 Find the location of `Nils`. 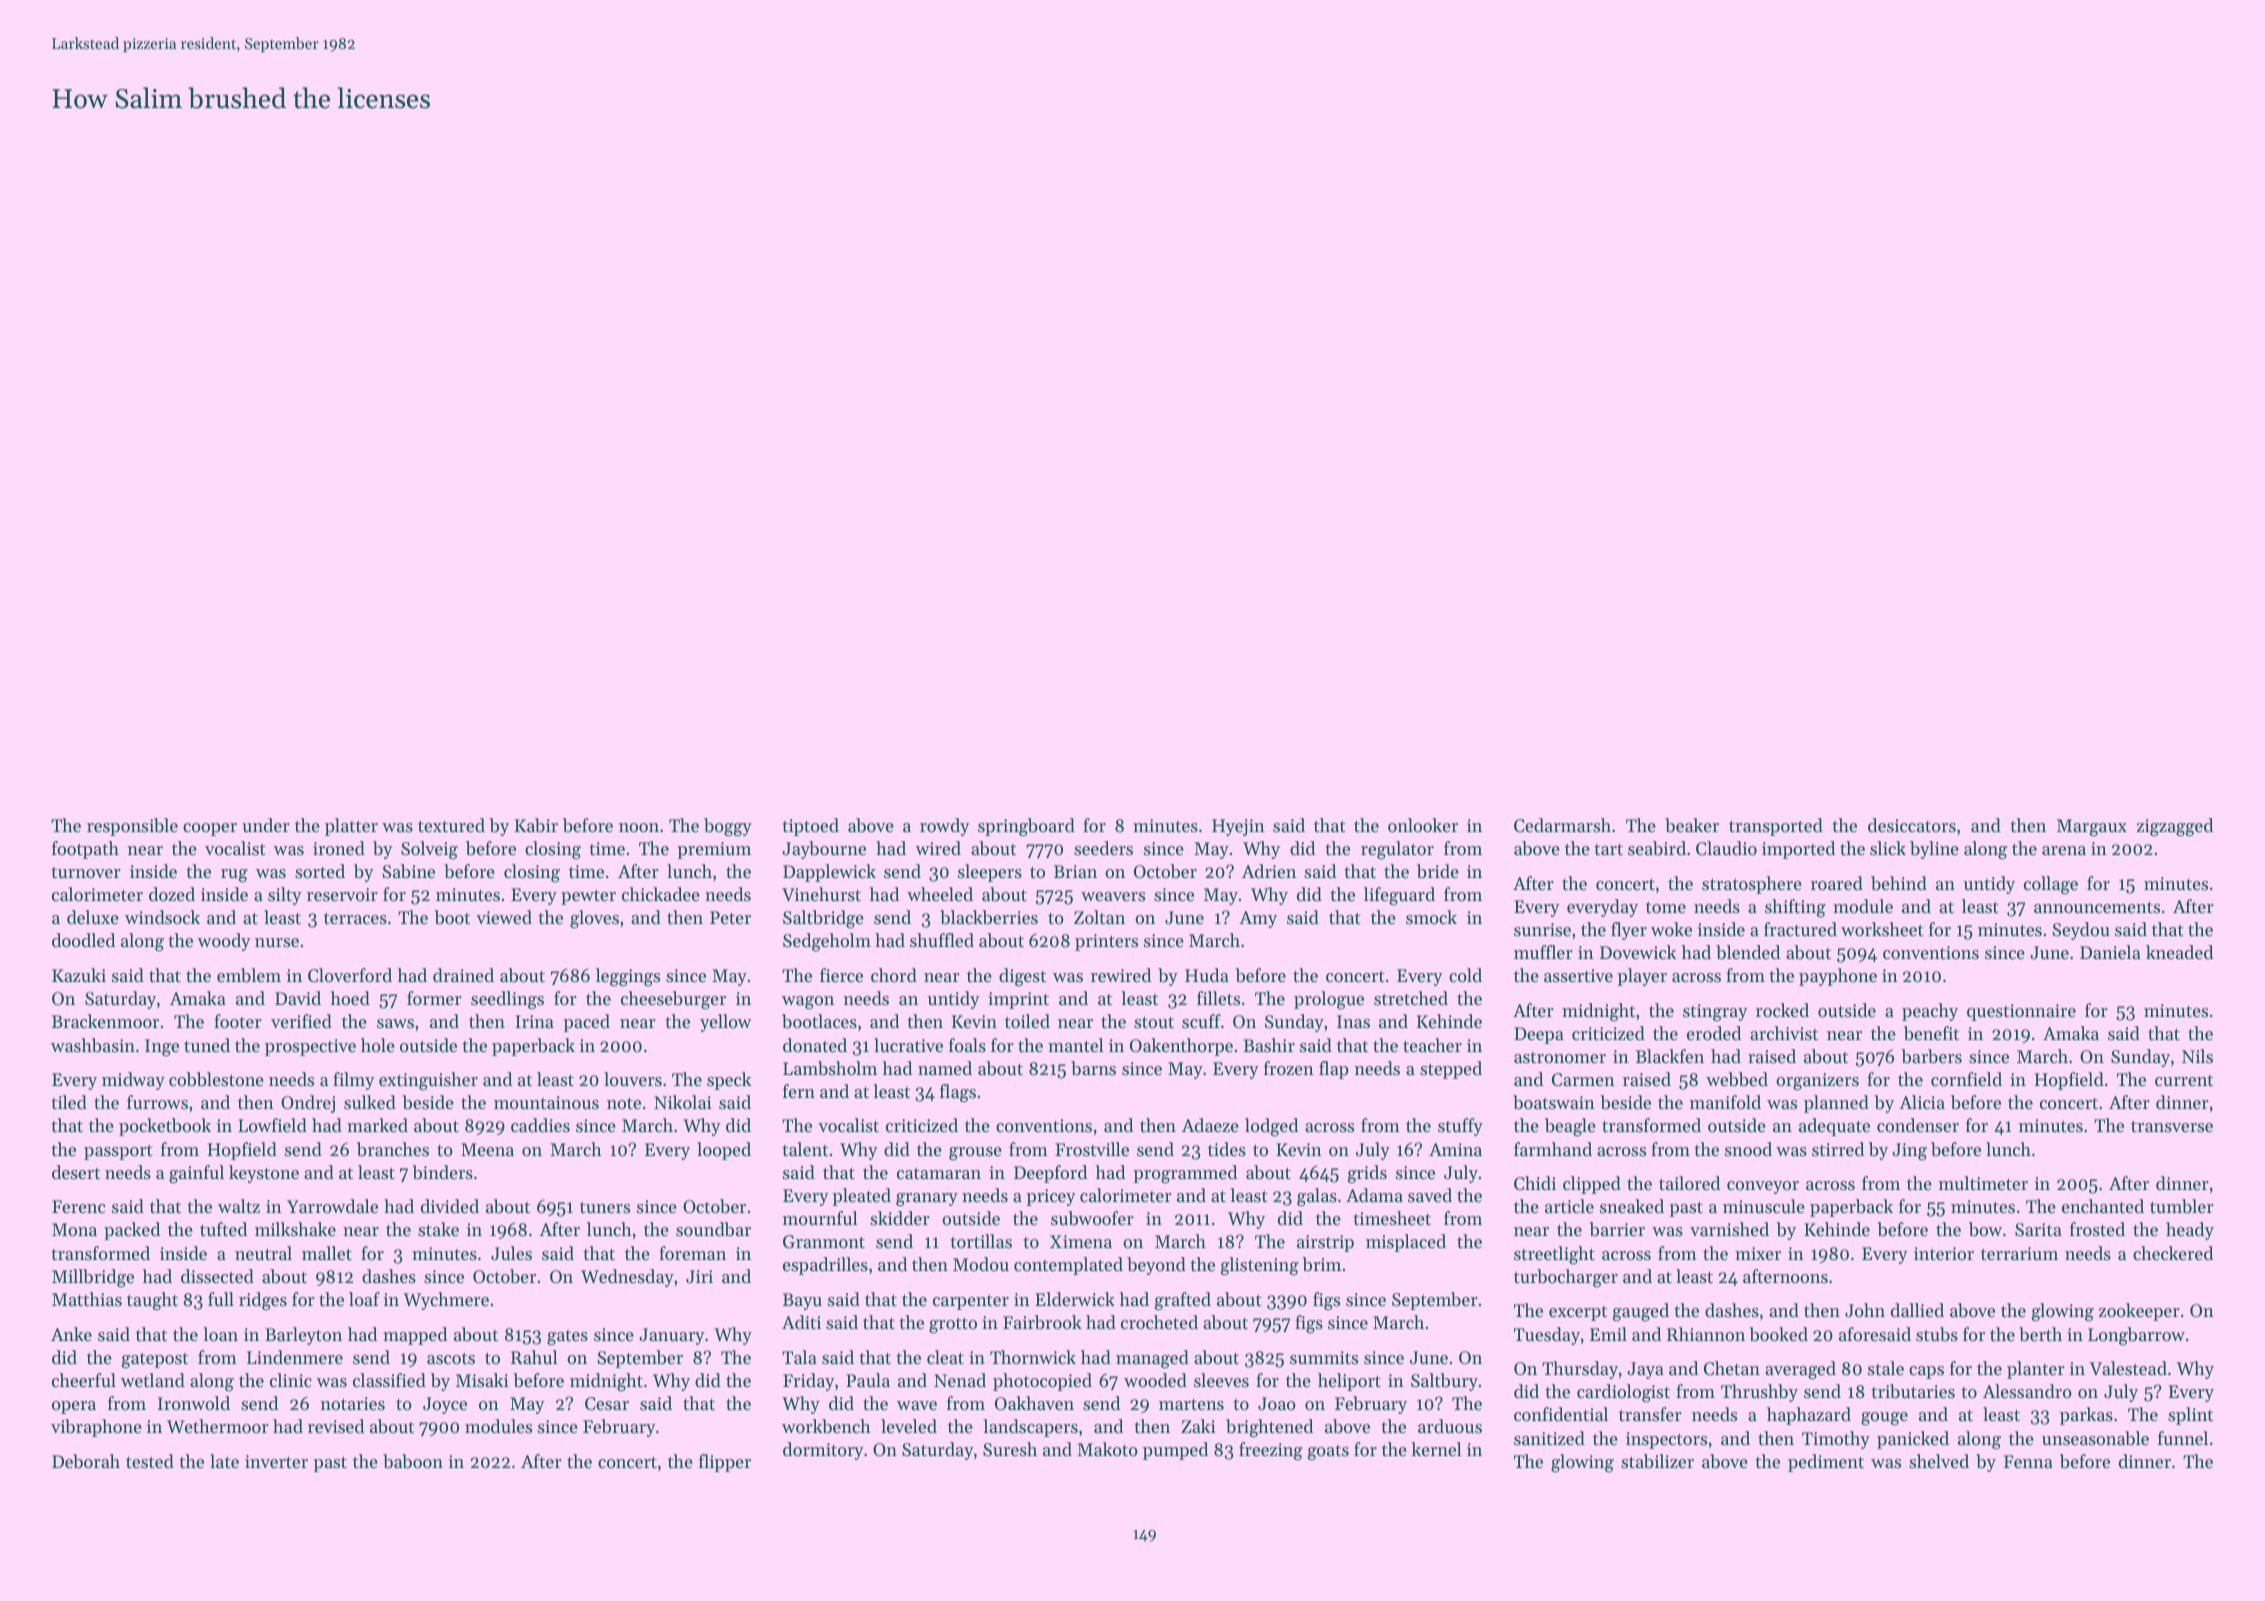

Nils is located at coordinates (2197, 1056).
